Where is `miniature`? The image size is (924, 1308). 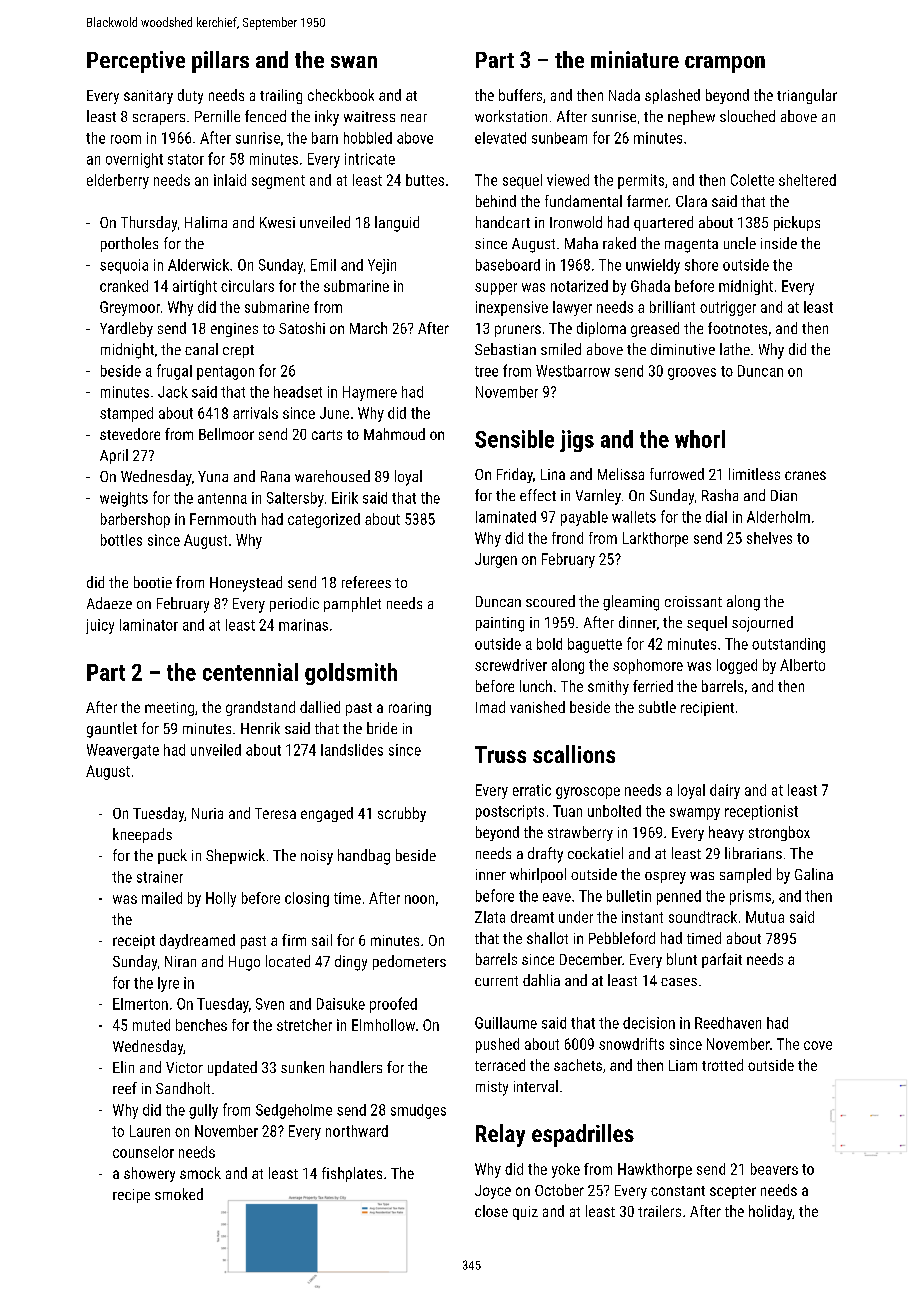
miniature is located at coordinates (635, 59).
